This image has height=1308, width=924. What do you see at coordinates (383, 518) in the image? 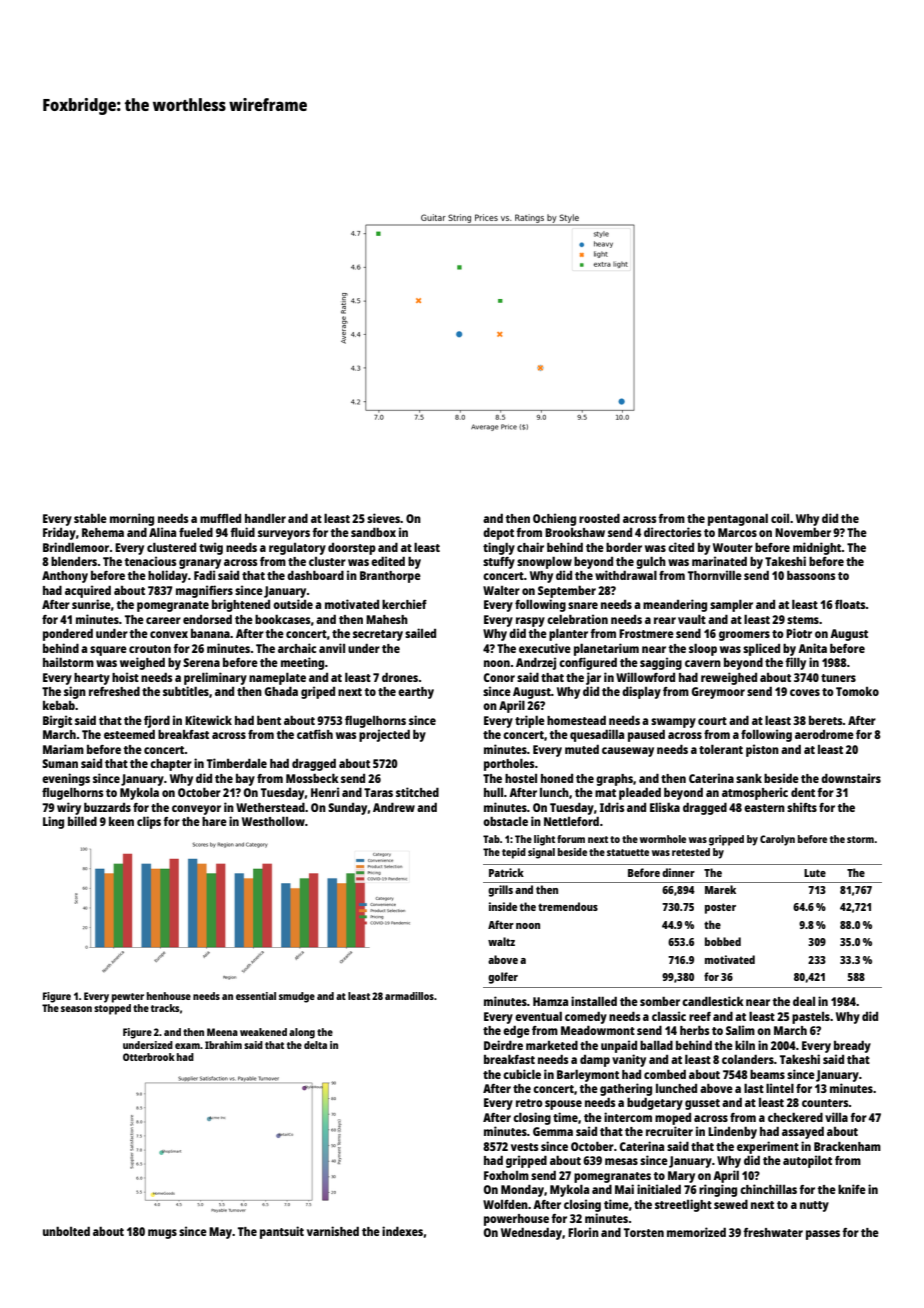
I see `sieves` at bounding box center [383, 518].
